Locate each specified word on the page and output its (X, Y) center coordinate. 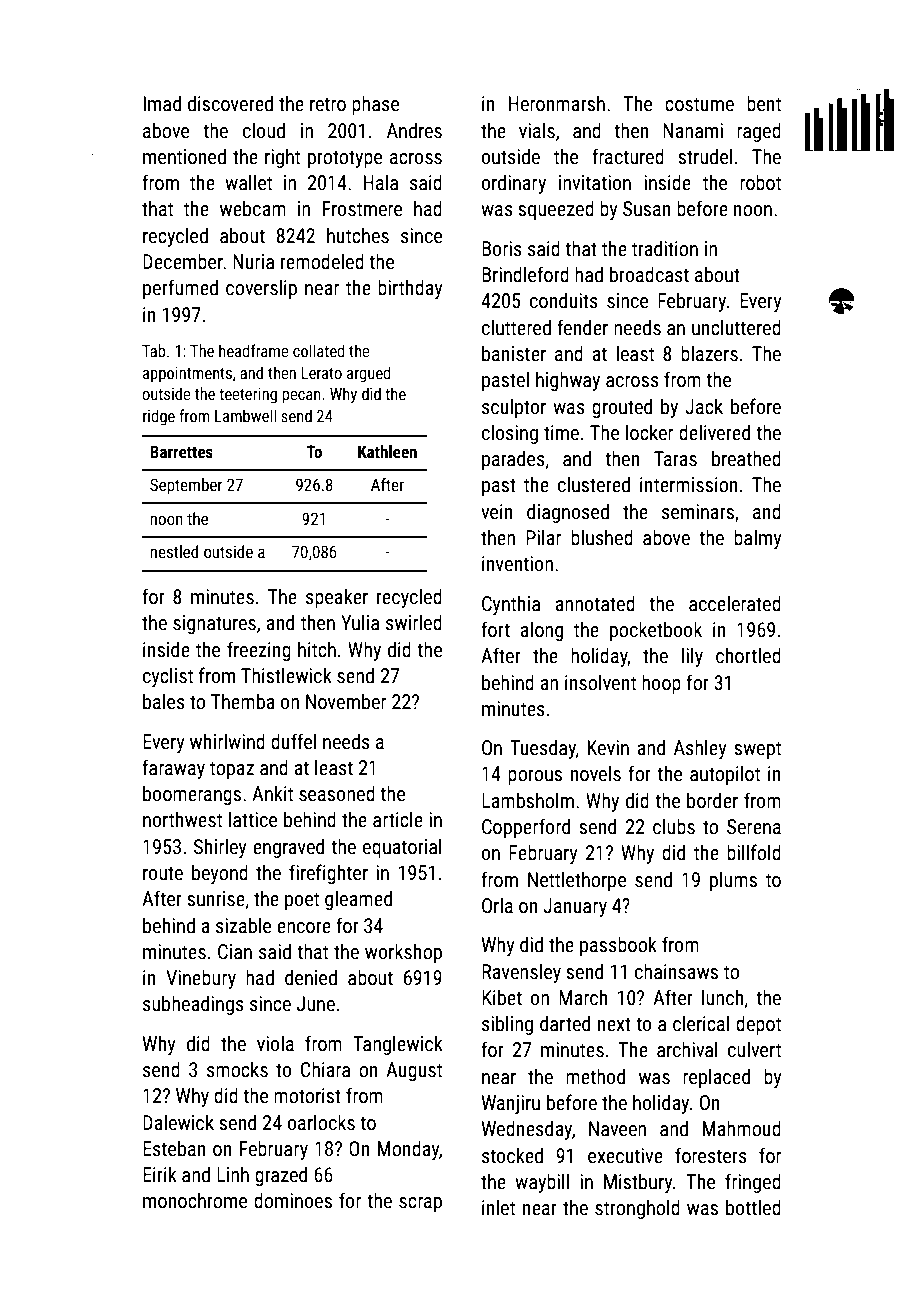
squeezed (556, 210)
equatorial (402, 848)
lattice (253, 819)
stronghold (637, 1209)
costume (699, 104)
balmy (758, 539)
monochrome (195, 1200)
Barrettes (181, 451)
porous (535, 777)
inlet (498, 1207)
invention (517, 563)
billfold (754, 852)
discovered (230, 103)
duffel (293, 741)
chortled (748, 655)
